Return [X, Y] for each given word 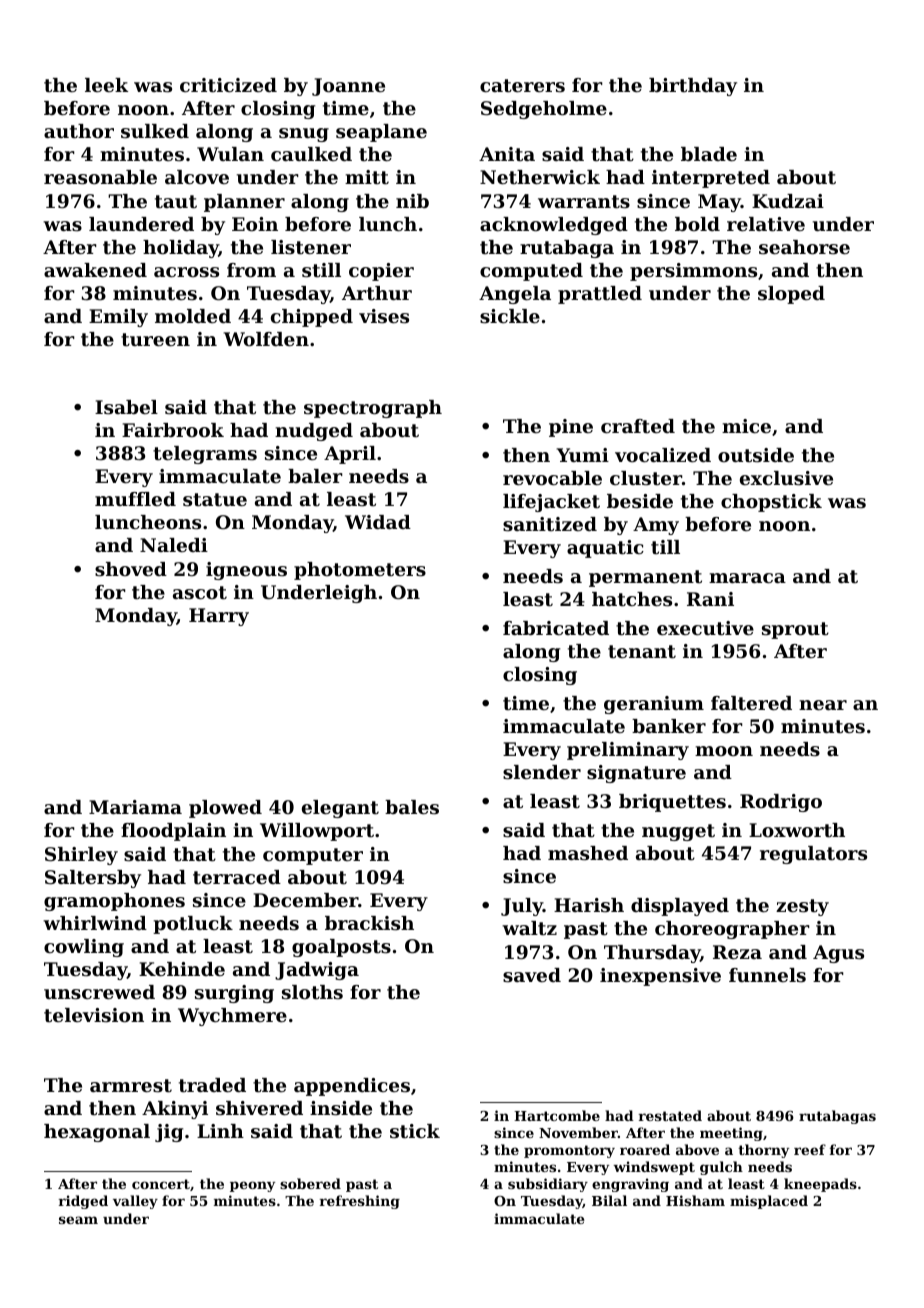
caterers [522, 86]
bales [412, 807]
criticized [228, 85]
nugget [678, 832]
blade [709, 154]
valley [135, 1202]
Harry [219, 617]
